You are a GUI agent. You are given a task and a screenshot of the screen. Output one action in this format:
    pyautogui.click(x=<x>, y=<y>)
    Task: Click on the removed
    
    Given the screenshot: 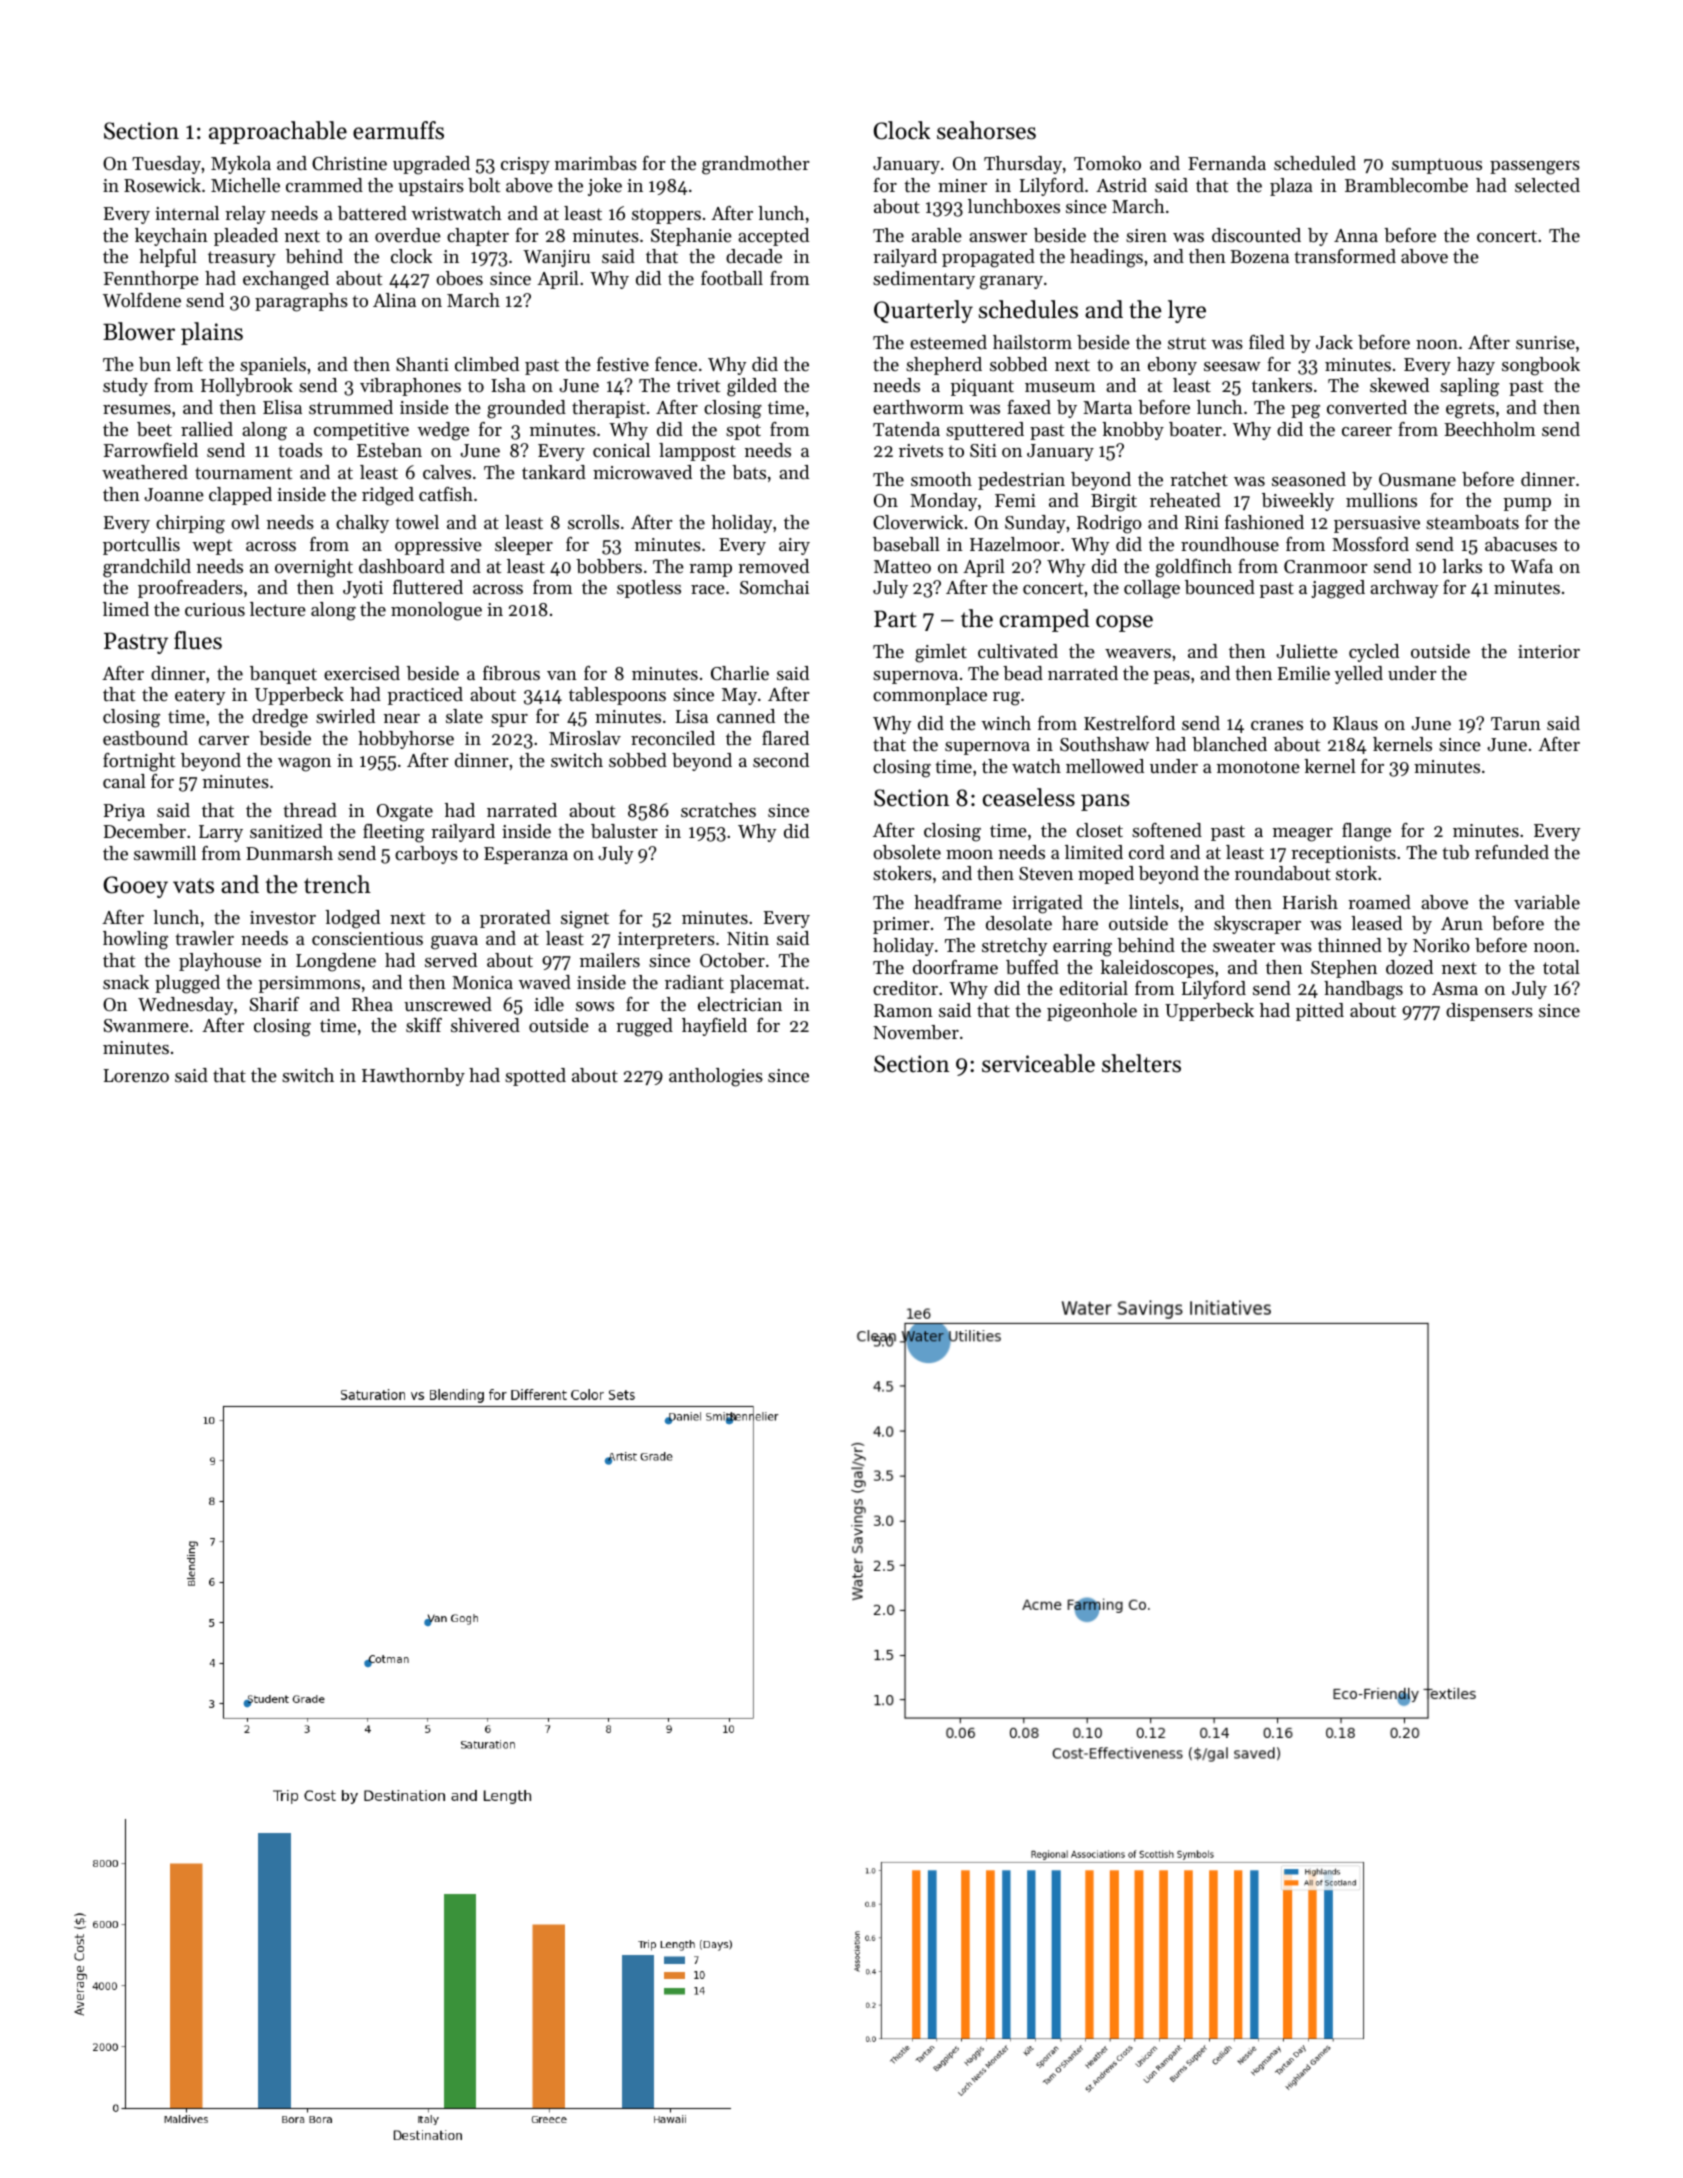 What is the action you would take?
    pyautogui.click(x=773, y=566)
